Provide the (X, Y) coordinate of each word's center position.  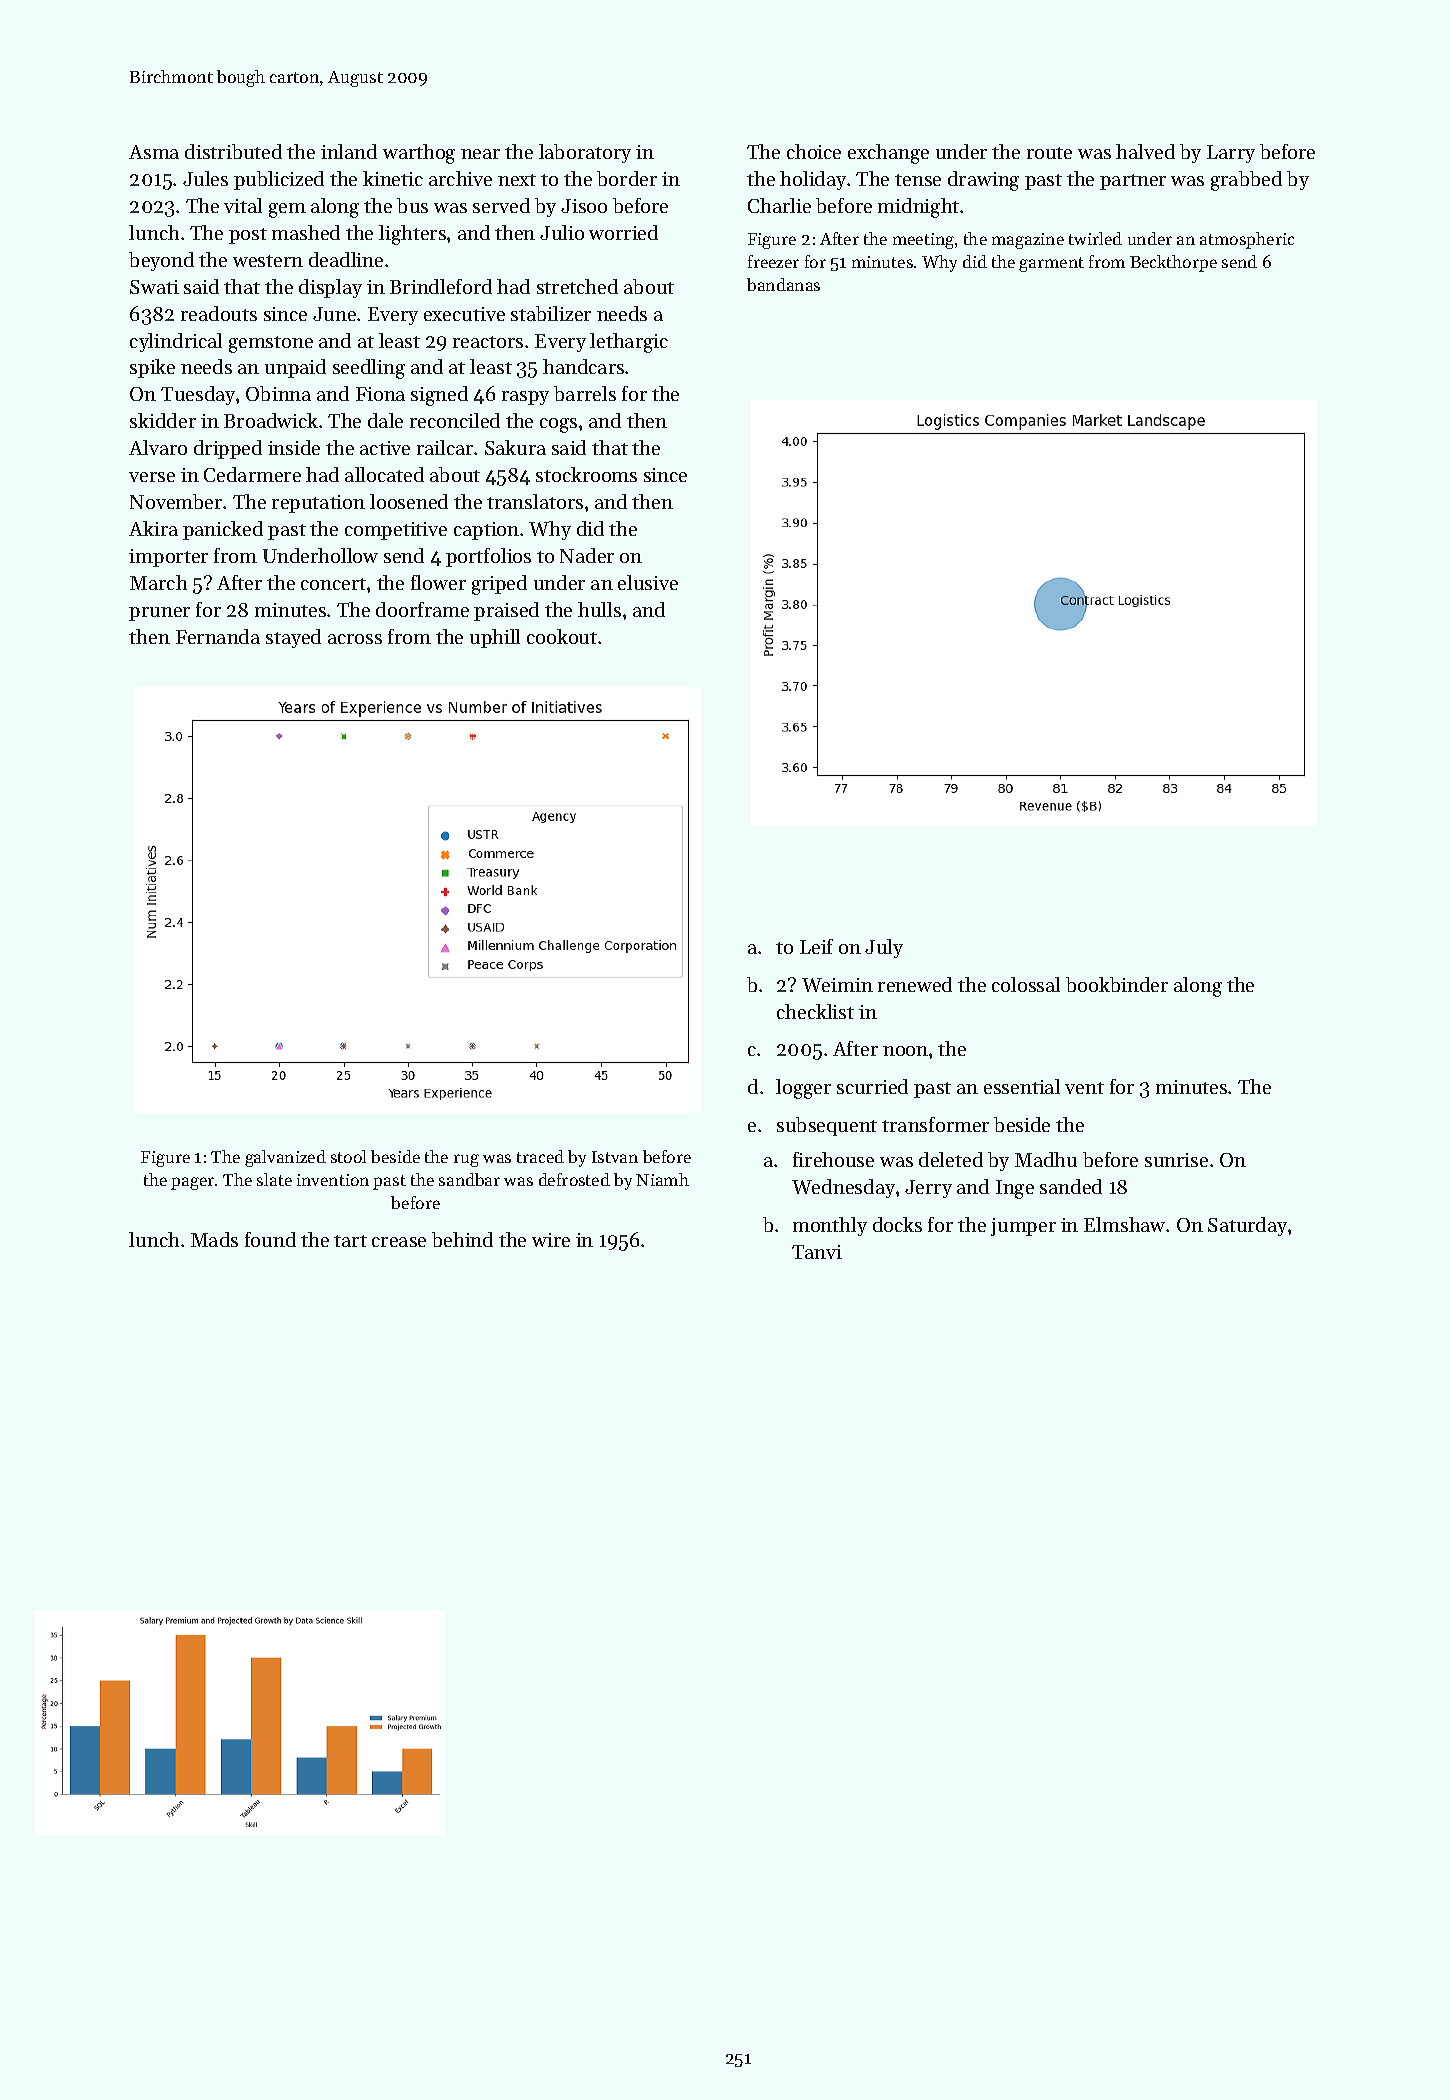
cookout (562, 636)
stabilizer (551, 313)
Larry (1231, 154)
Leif (816, 946)
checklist (815, 1011)
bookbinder (1117, 984)
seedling (369, 369)
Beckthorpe (1173, 263)
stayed (293, 638)
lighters (412, 235)
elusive (648, 582)
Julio (562, 232)
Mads (214, 1239)
